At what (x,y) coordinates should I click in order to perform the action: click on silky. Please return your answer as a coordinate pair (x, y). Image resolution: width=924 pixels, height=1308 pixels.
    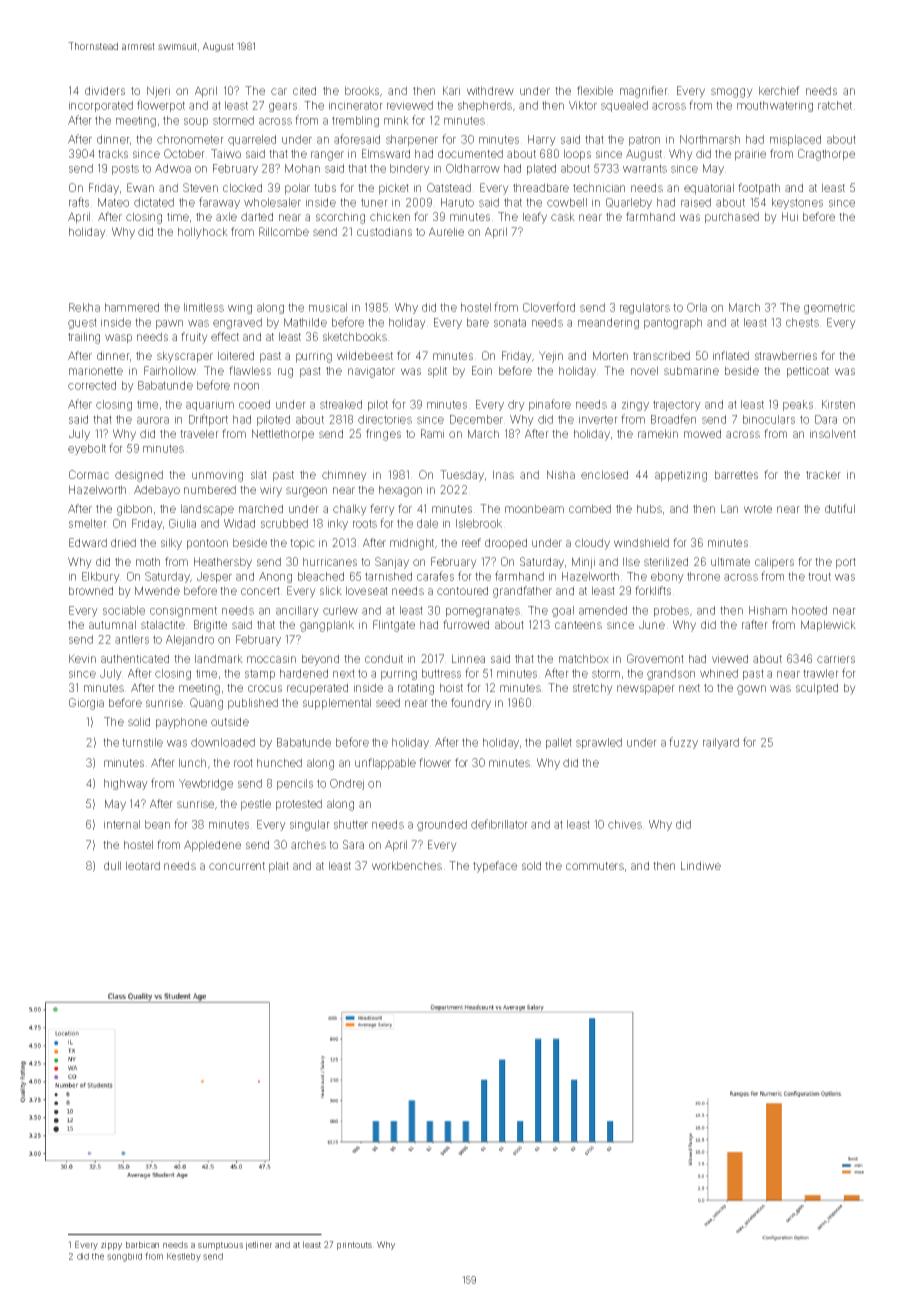
    Looking at the image, I should click on (171, 544).
